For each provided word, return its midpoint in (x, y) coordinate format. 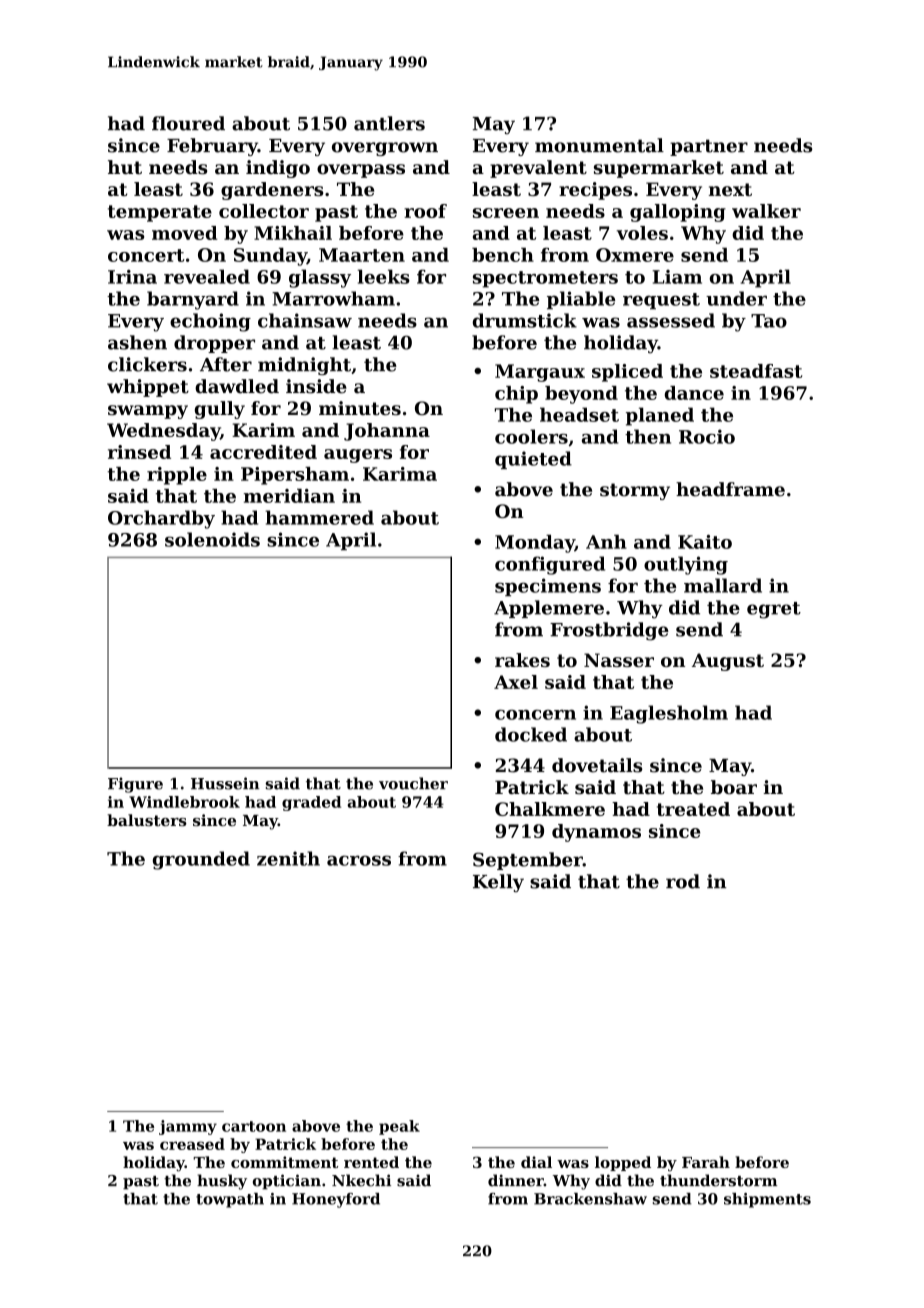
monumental (599, 145)
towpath (230, 1200)
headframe (730, 489)
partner (709, 147)
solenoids (212, 539)
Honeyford (336, 1200)
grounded (201, 860)
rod (683, 881)
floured (188, 123)
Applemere (549, 609)
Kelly (498, 883)
